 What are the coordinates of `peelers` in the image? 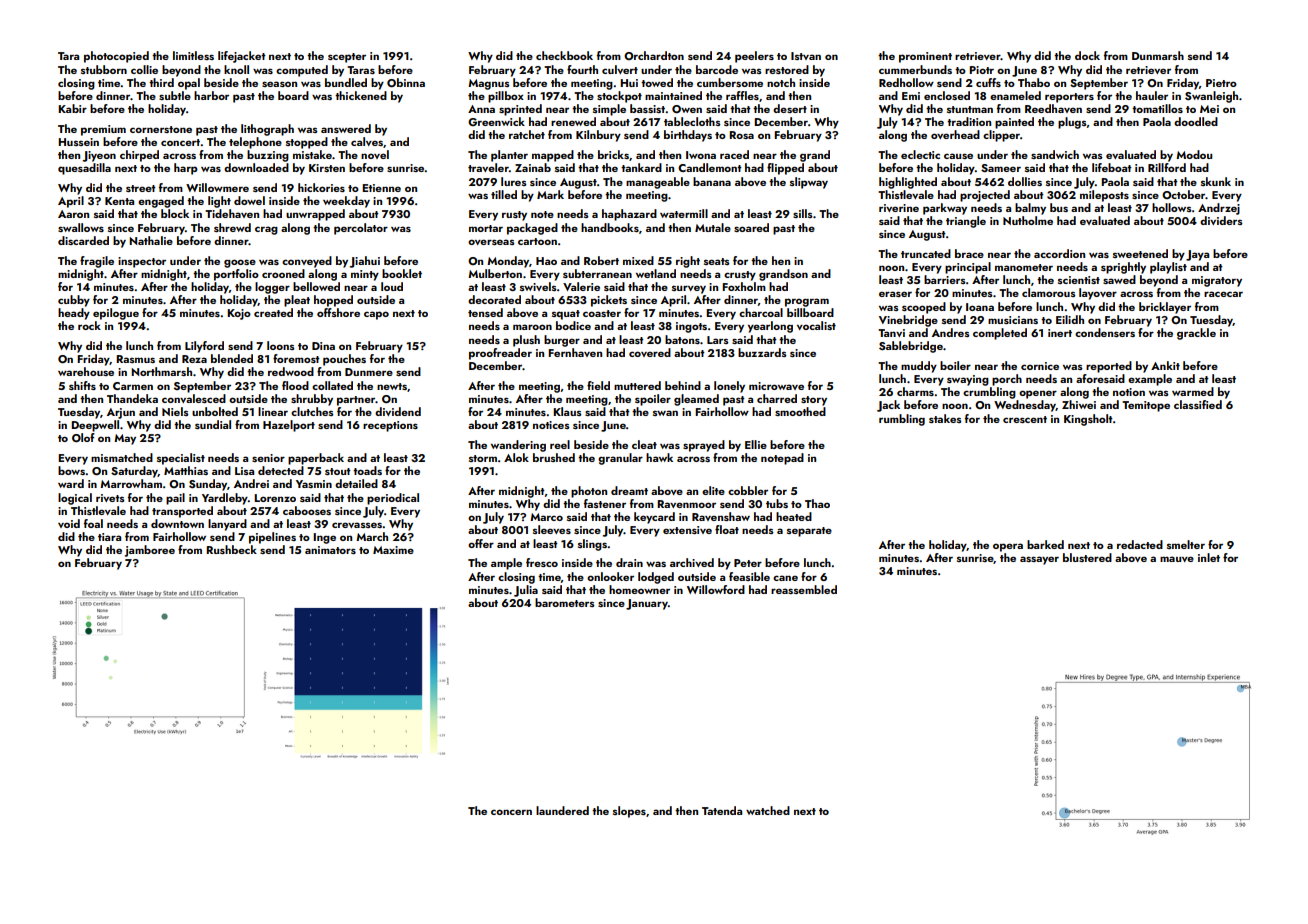 It's located at (754, 57).
